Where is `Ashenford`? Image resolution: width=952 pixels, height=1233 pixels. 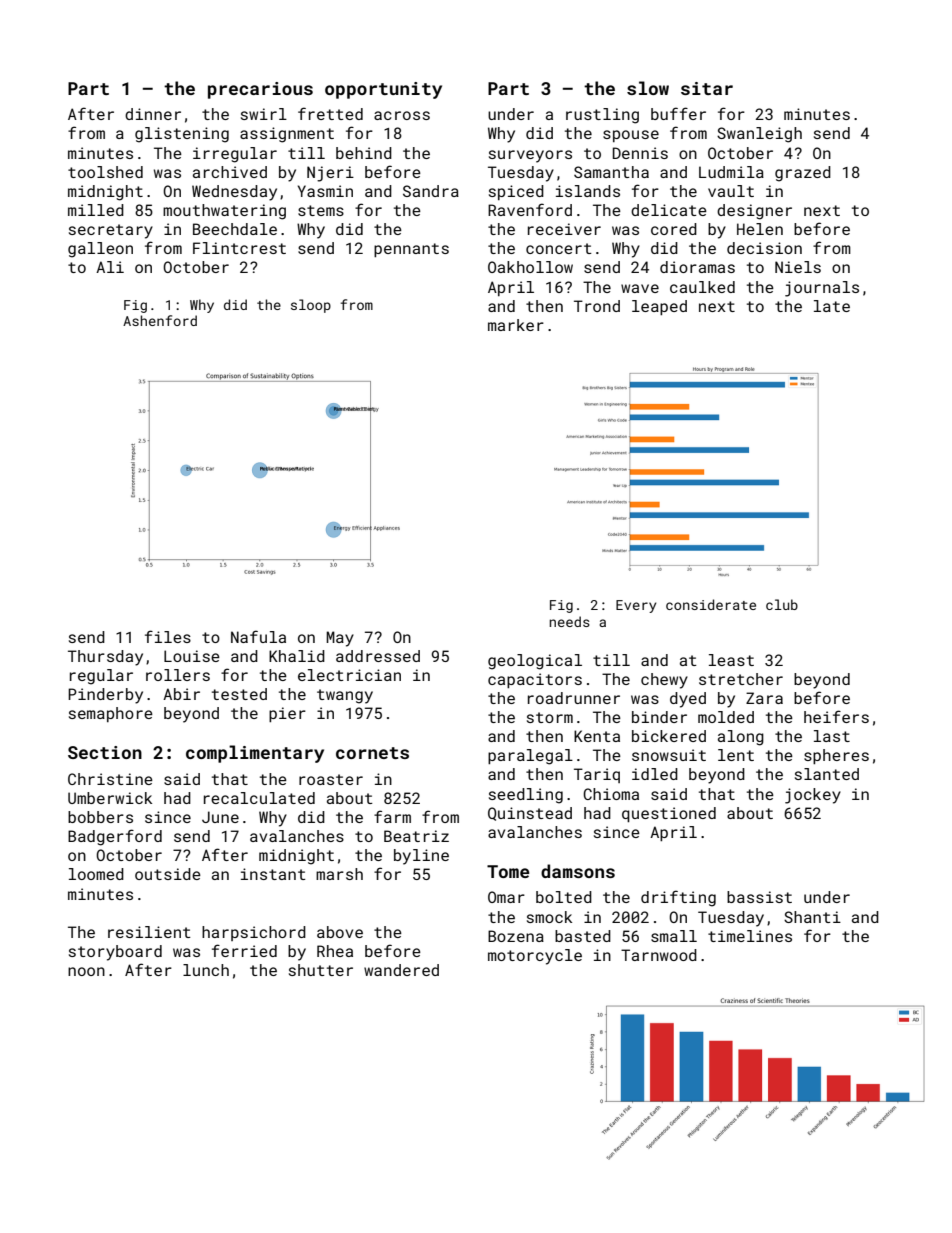 Ashenford is located at coordinates (160, 320).
